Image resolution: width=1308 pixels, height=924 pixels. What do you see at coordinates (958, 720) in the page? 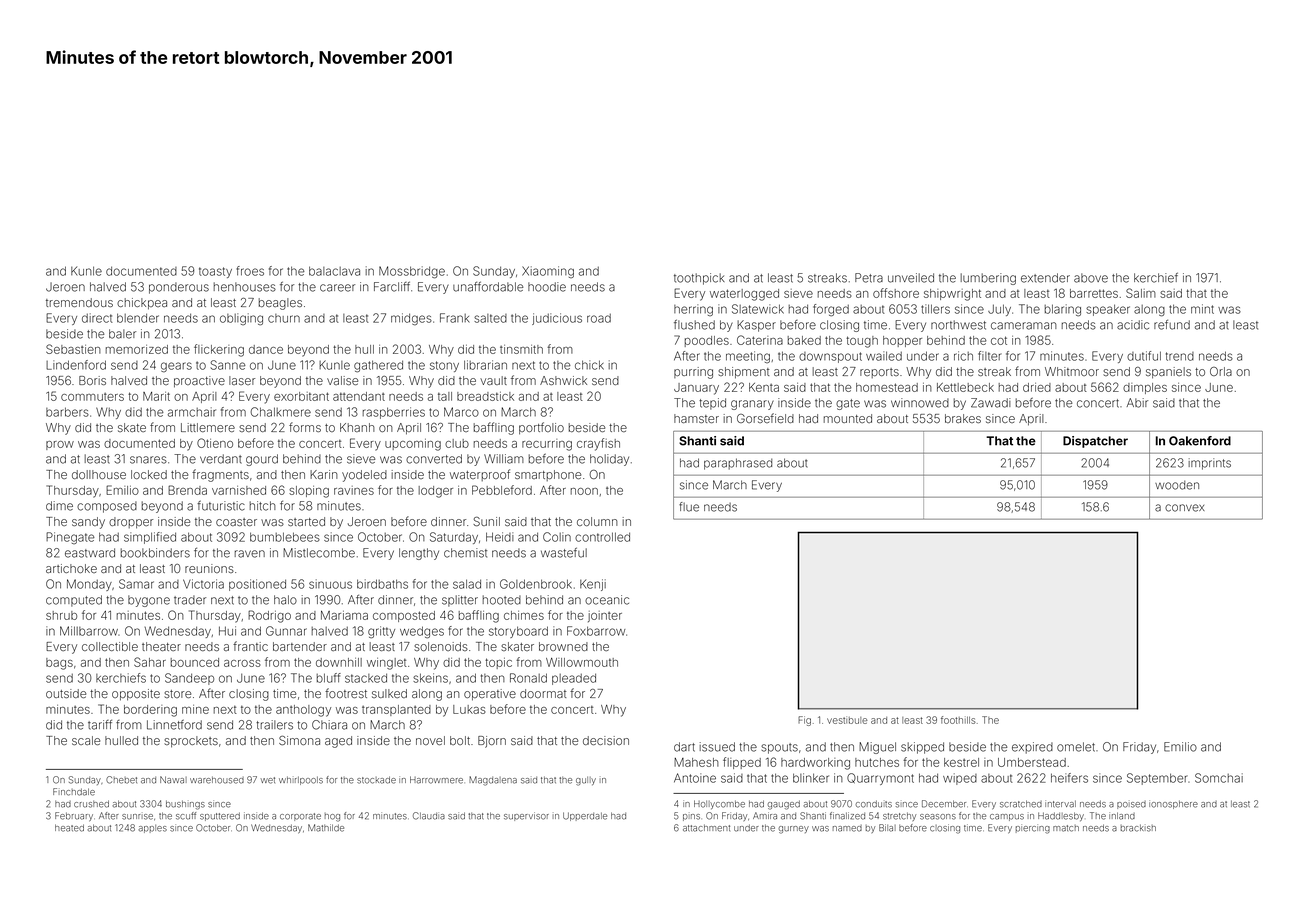
I see `foothills` at bounding box center [958, 720].
